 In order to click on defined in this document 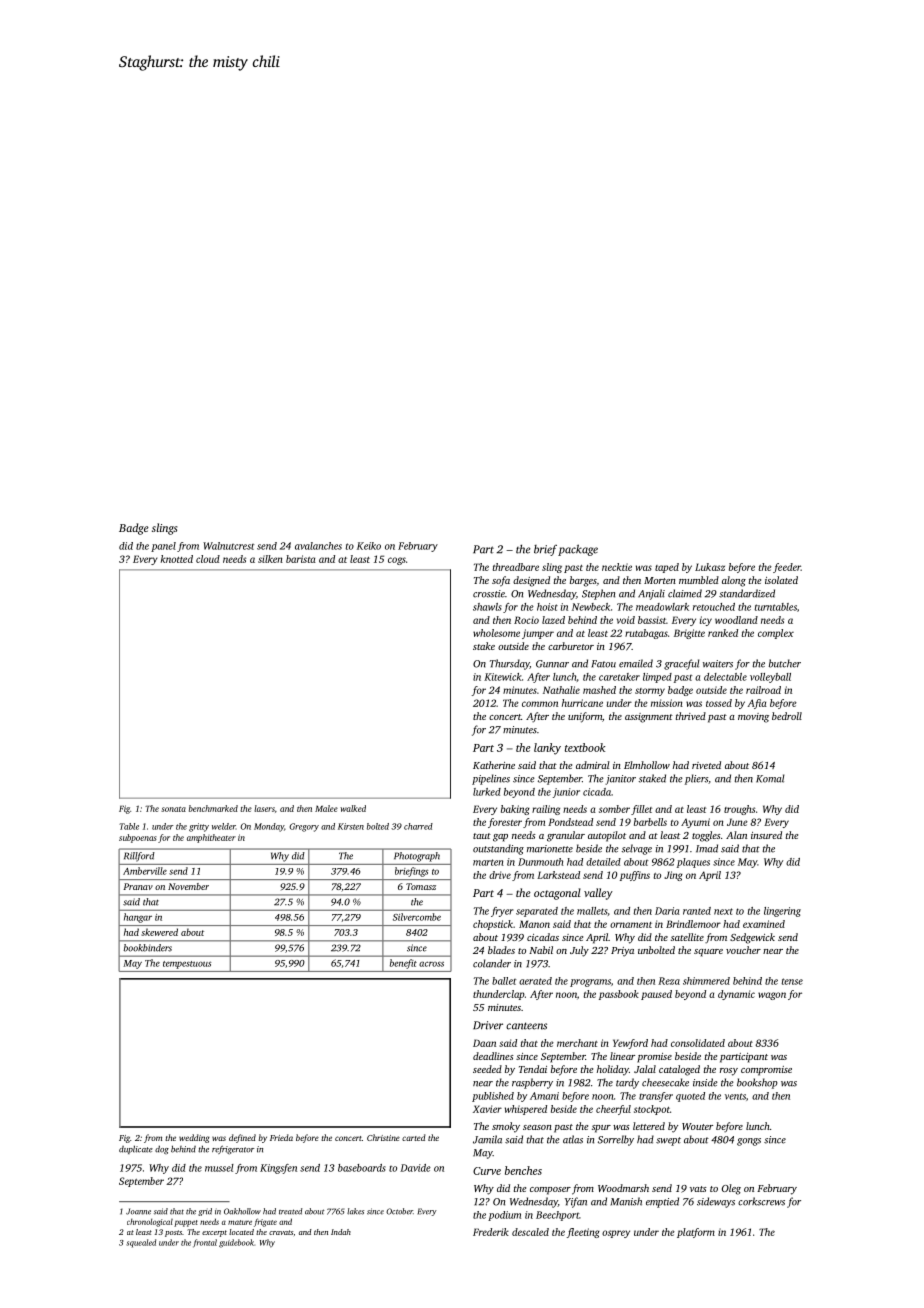, I will do `click(242, 1138)`.
